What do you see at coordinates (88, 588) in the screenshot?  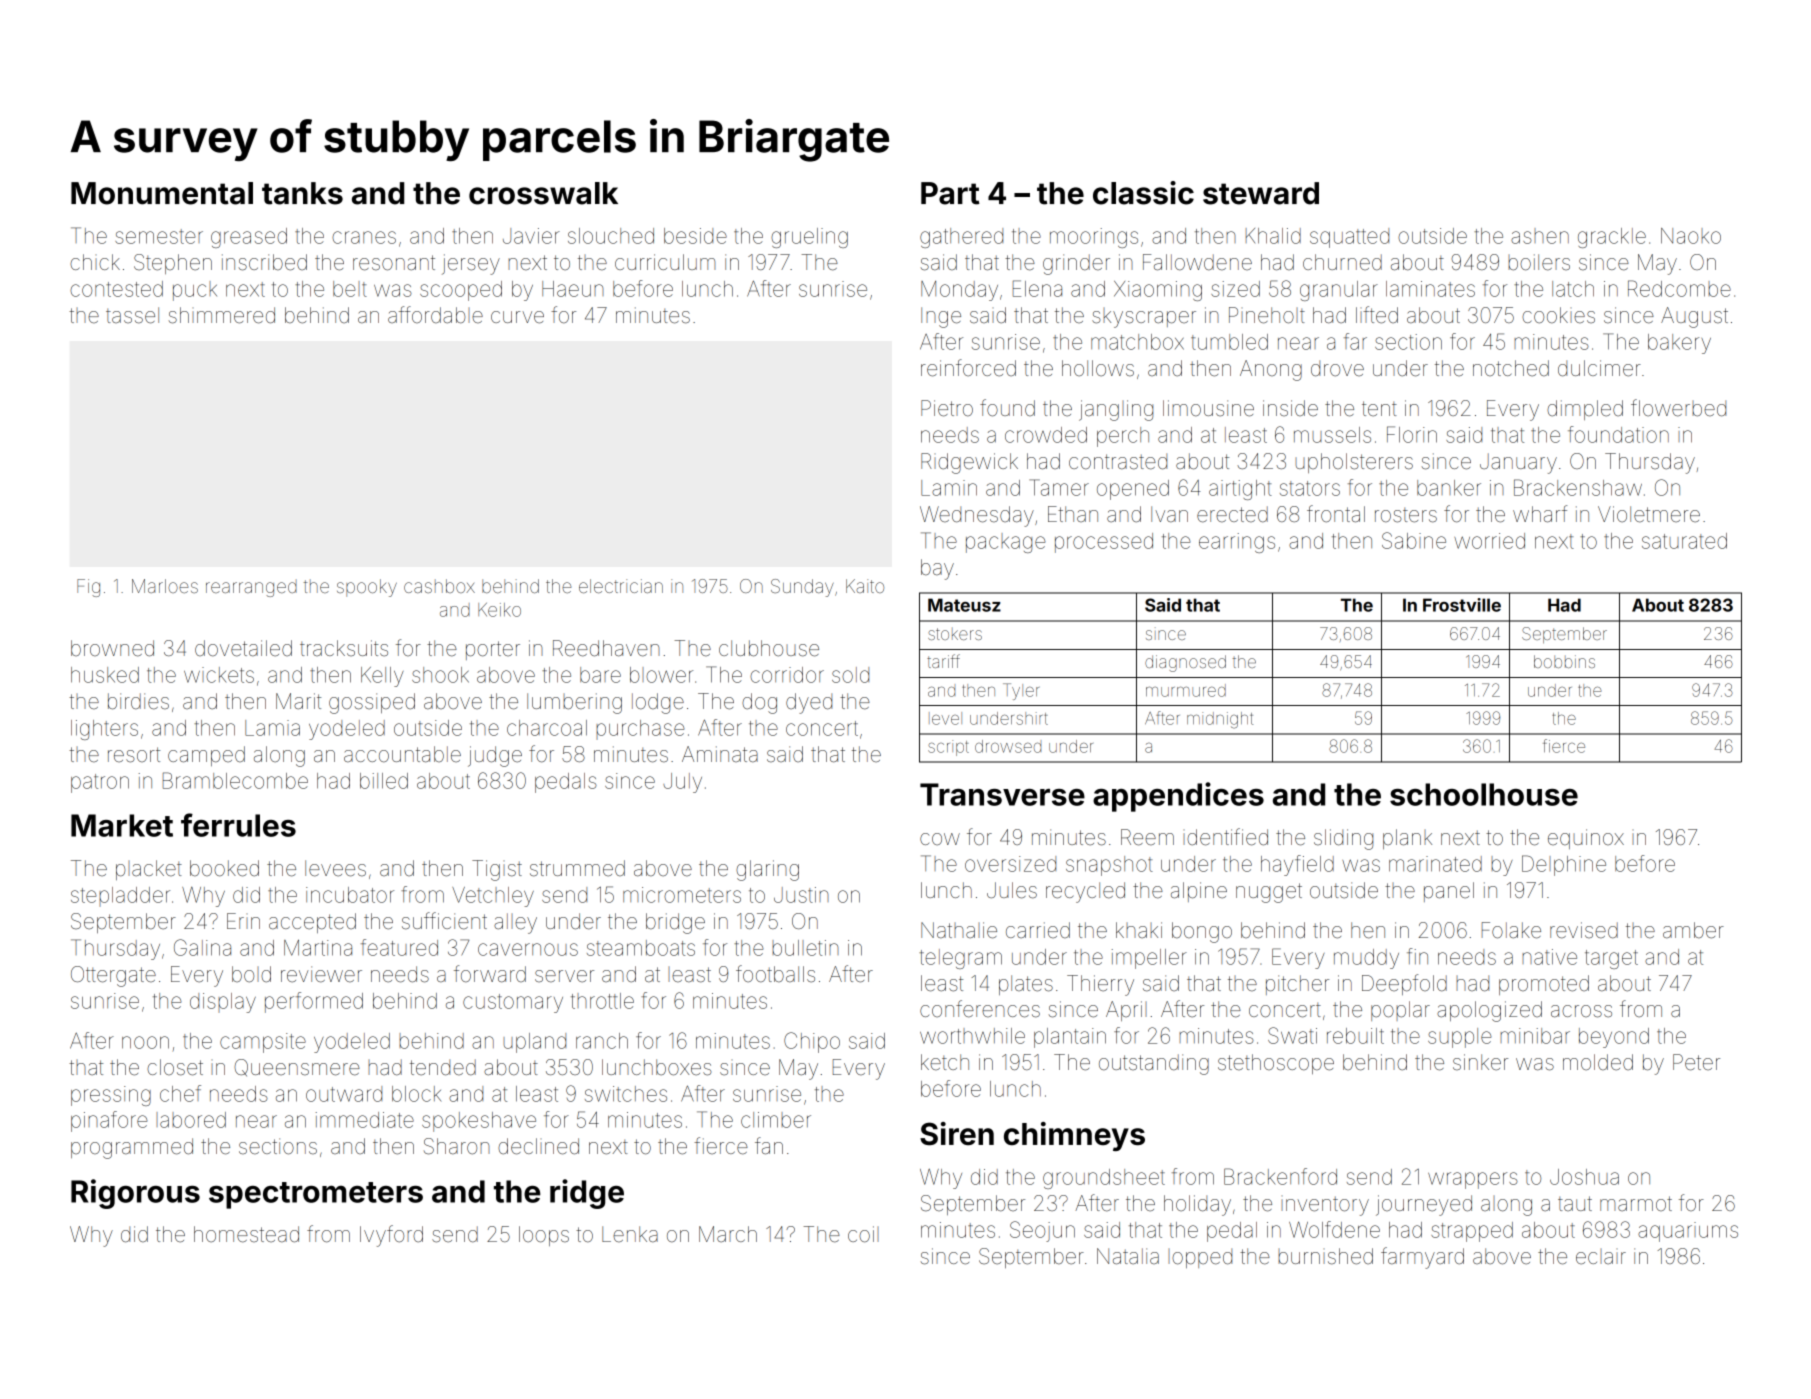 I see `Fig` at bounding box center [88, 588].
